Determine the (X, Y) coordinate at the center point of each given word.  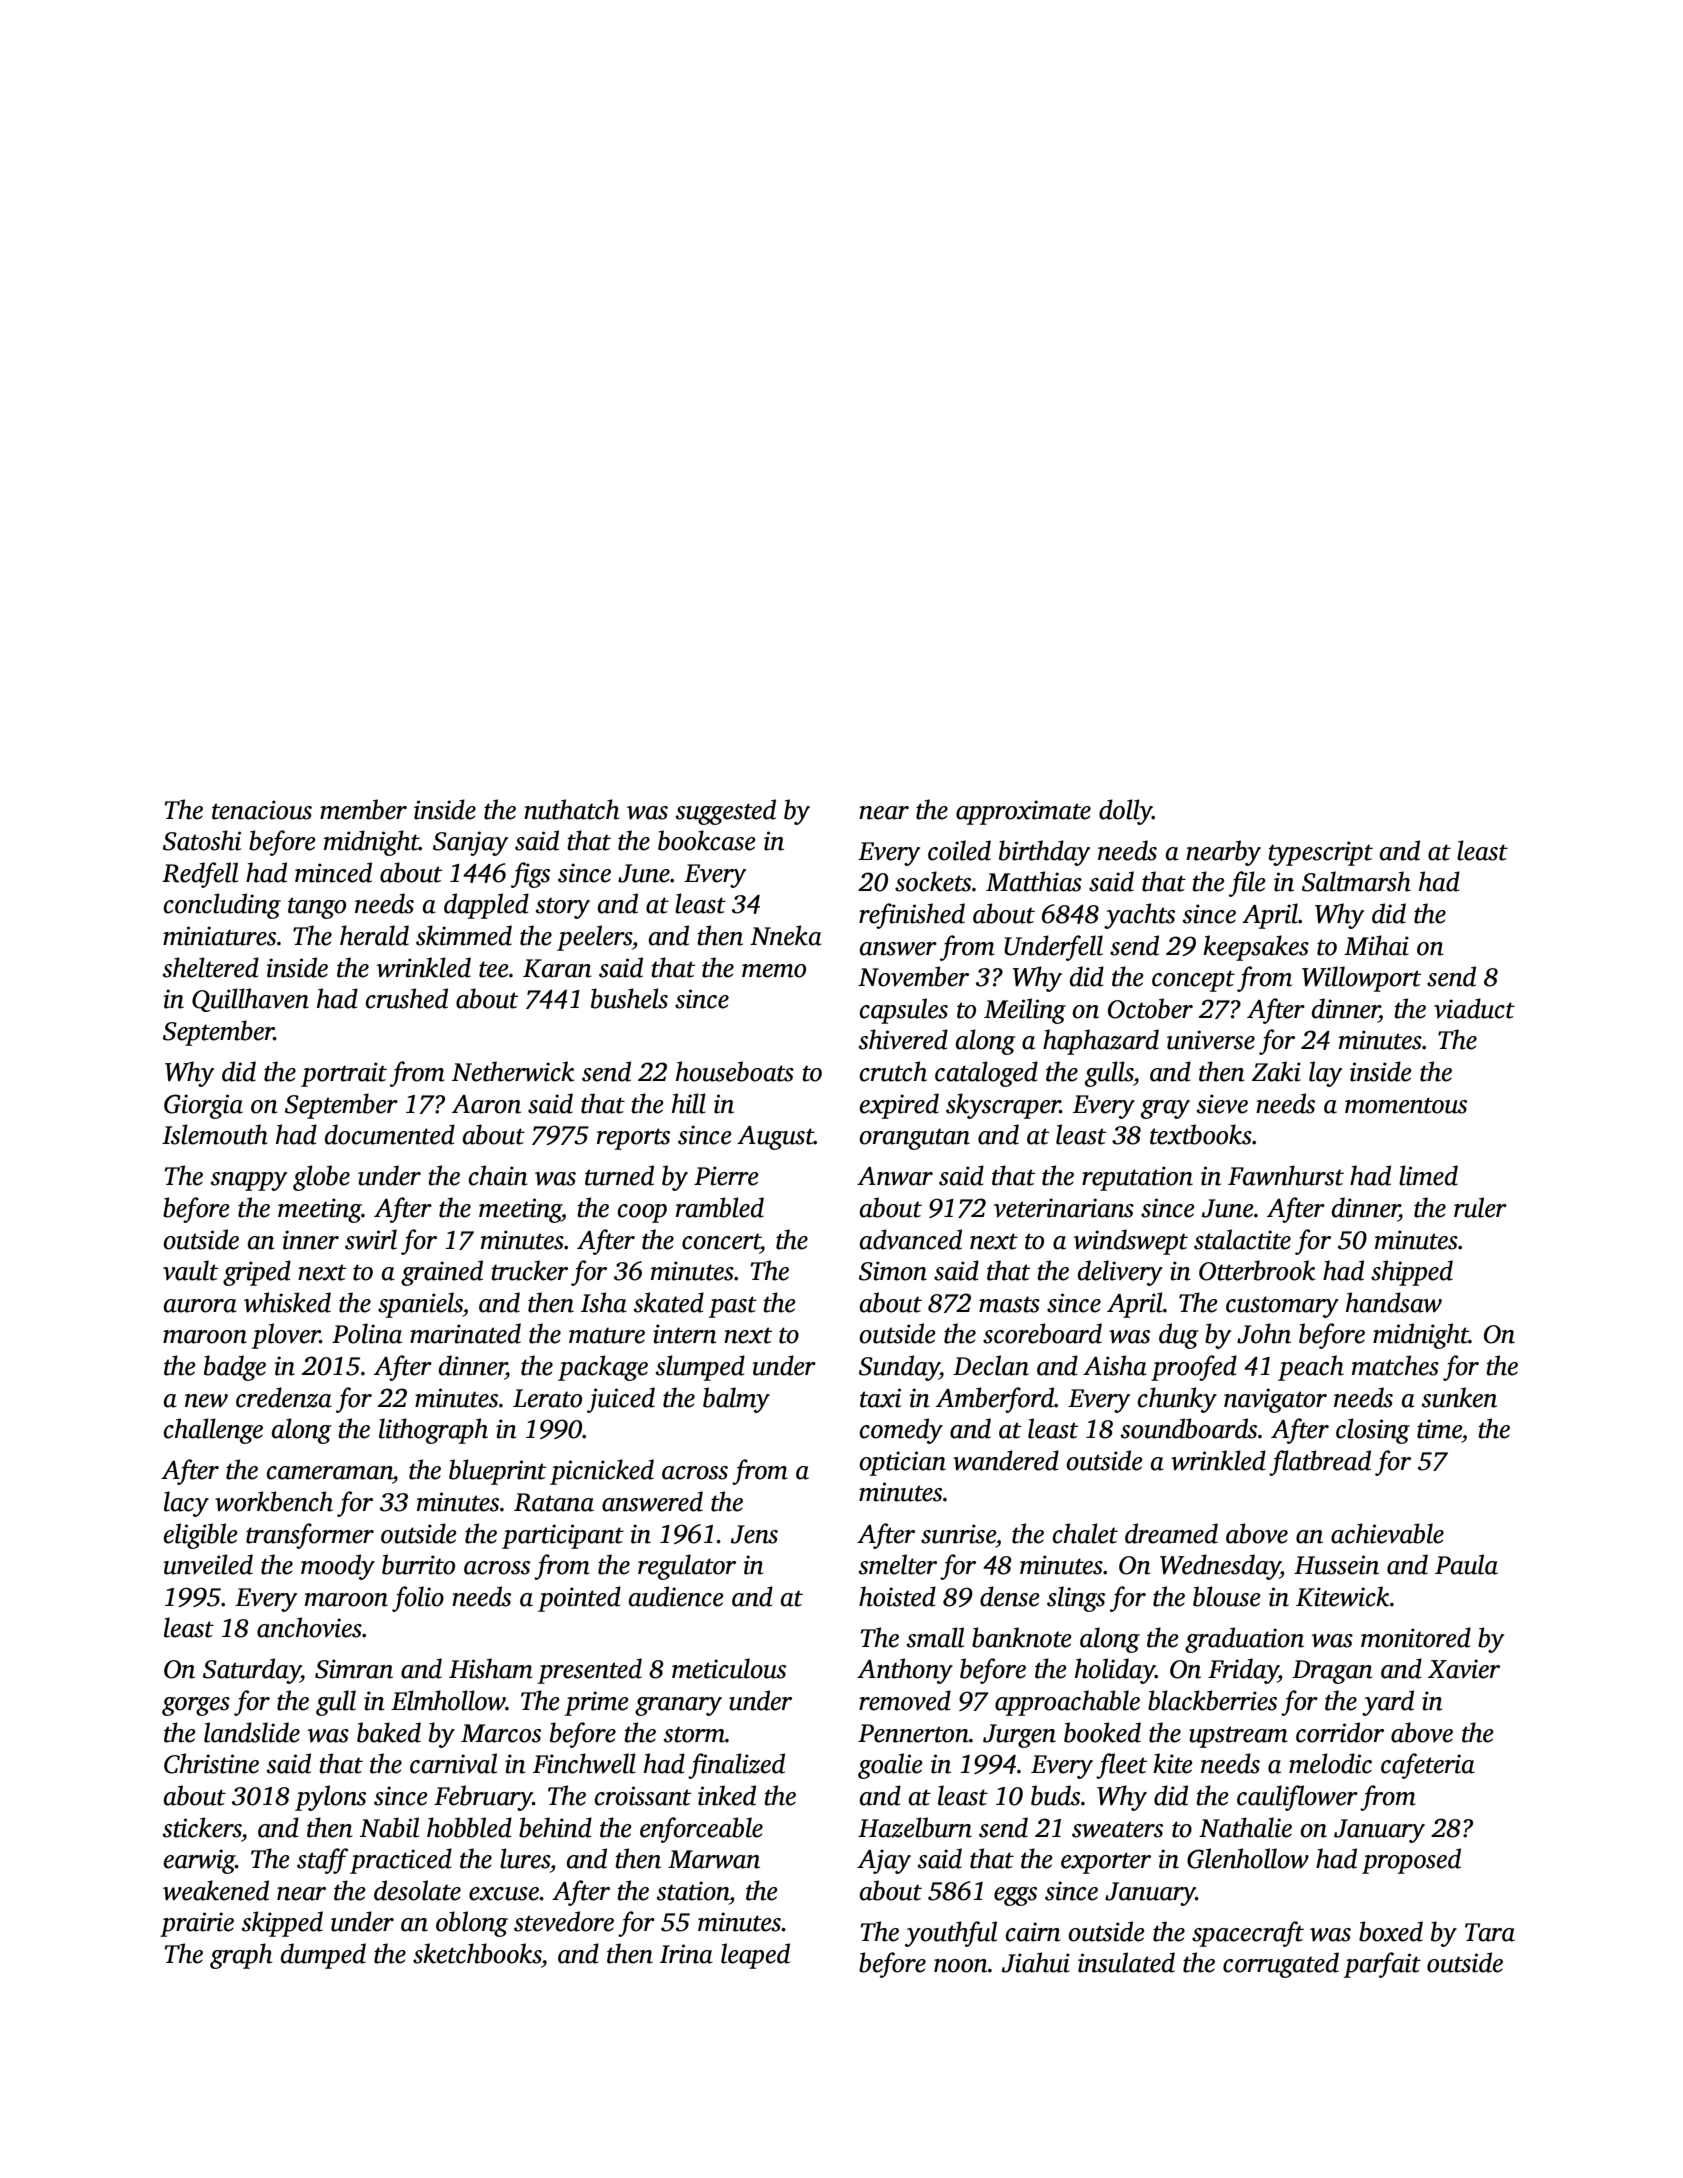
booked (1102, 1732)
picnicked (602, 1472)
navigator (1275, 1400)
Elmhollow (448, 1700)
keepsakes (1256, 948)
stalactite (1242, 1239)
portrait (344, 1074)
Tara (1490, 1932)
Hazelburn (915, 1827)
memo (774, 971)
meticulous (729, 1668)
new (206, 1401)
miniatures (219, 936)
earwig (199, 1861)
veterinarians (1064, 1208)
